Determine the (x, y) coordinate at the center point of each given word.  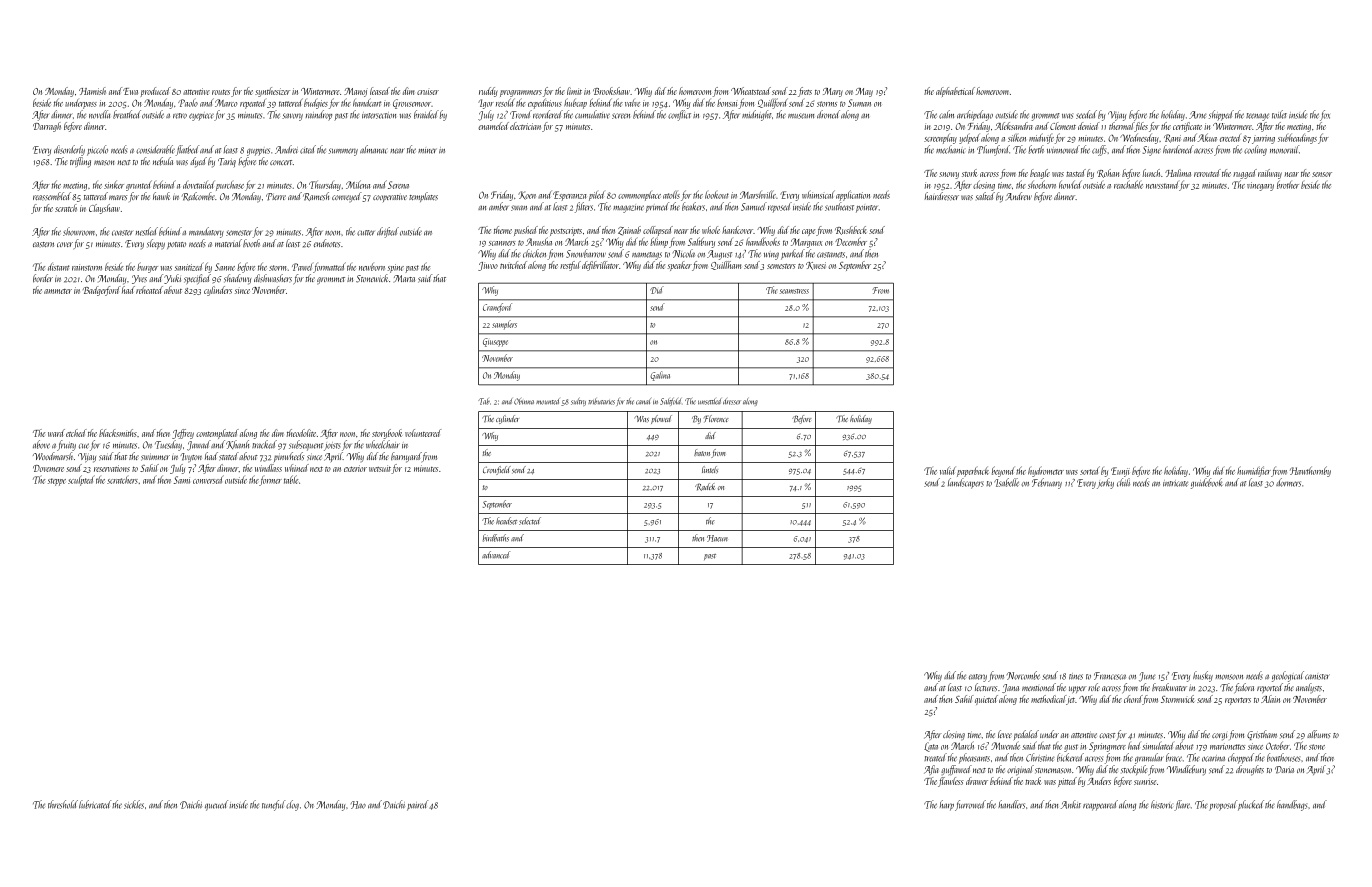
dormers (1288, 482)
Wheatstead (751, 91)
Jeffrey (183, 434)
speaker (680, 266)
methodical (1048, 699)
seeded (1086, 114)
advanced (496, 555)
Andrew (1019, 196)
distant (58, 266)
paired (417, 805)
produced (155, 92)
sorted (1090, 470)
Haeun (717, 538)
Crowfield (497, 470)
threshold (63, 804)
